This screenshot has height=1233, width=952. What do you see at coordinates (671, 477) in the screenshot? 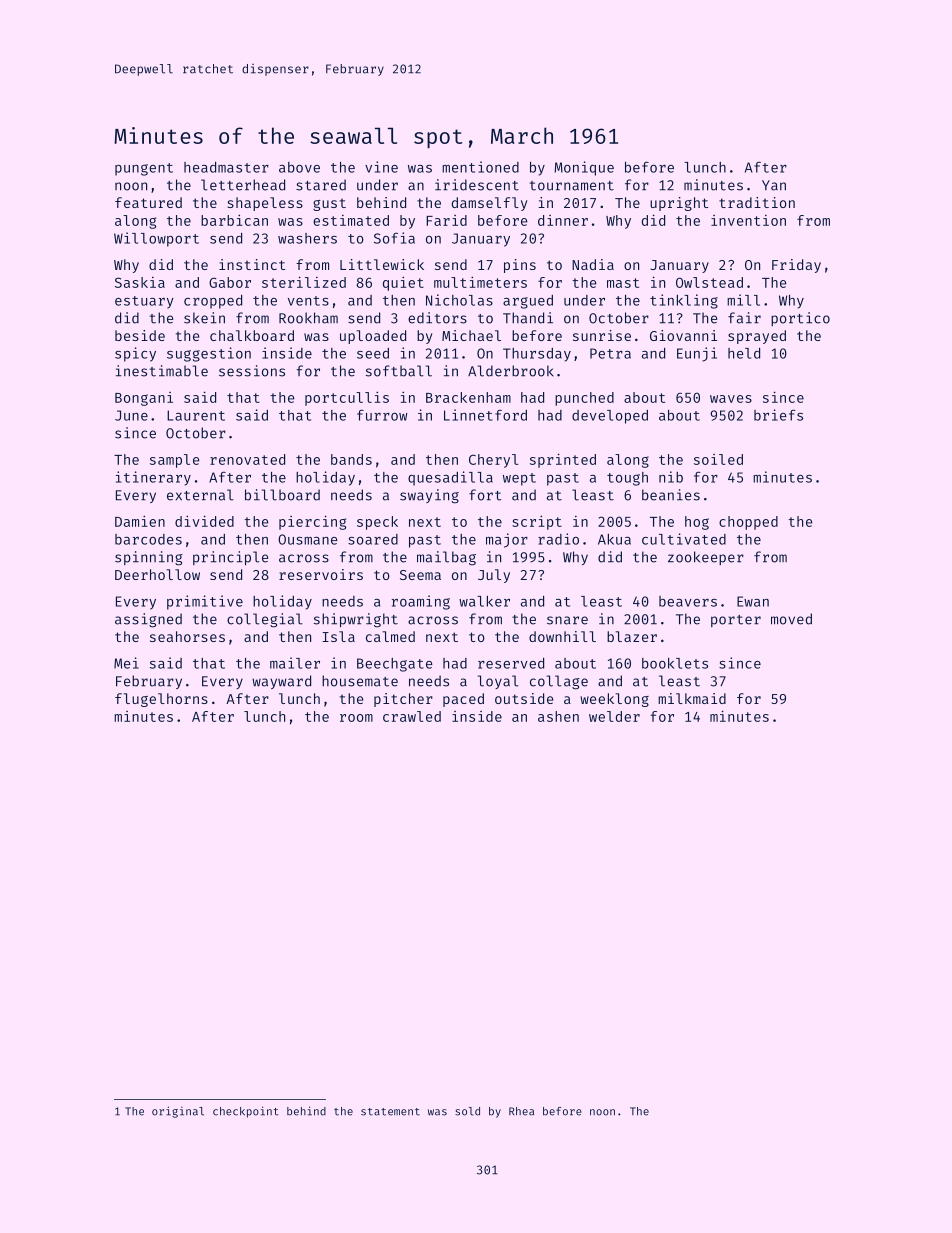
I see `nib` at bounding box center [671, 477].
